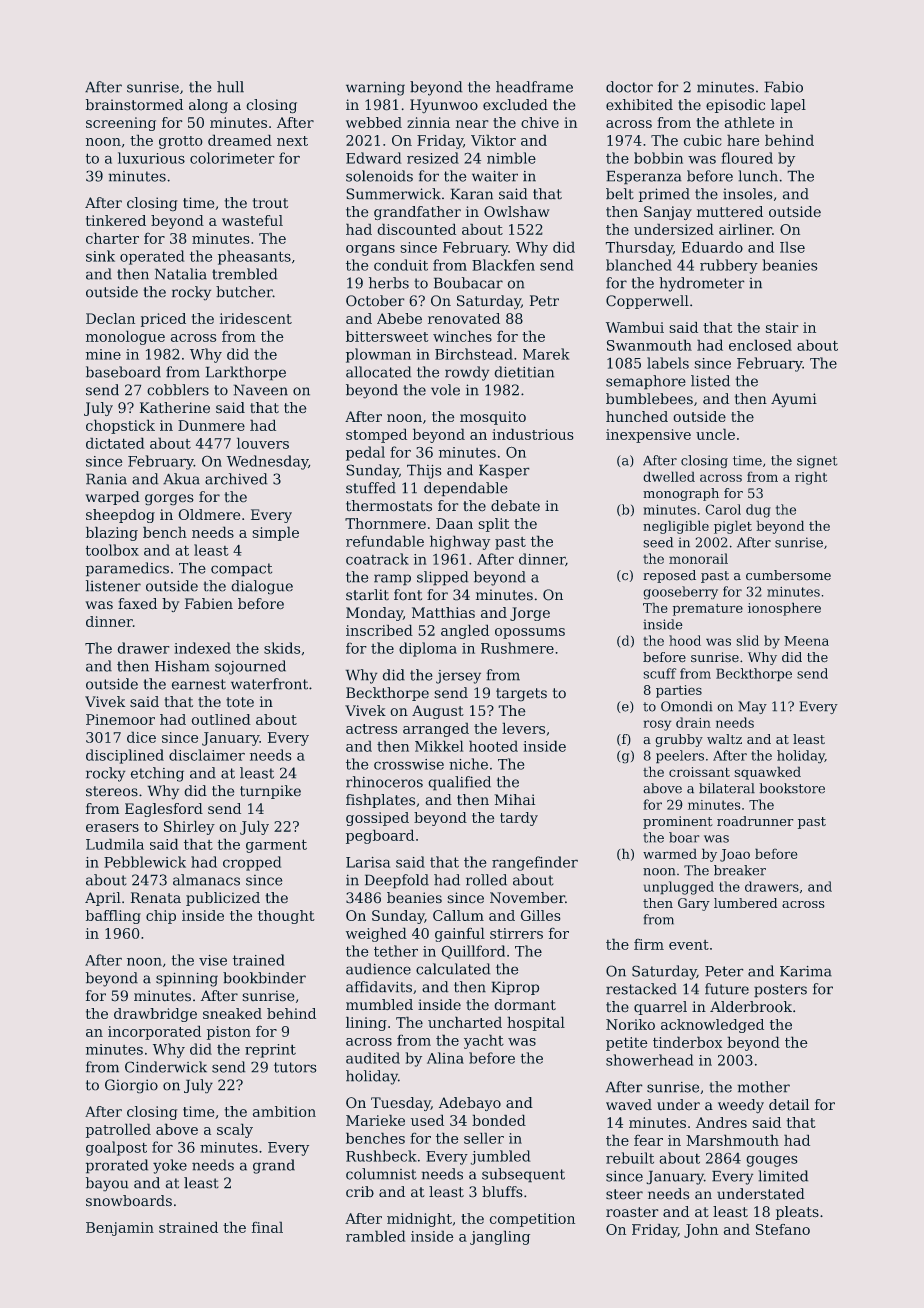 The height and width of the document is (1308, 924). What do you see at coordinates (515, 799) in the document?
I see `Mihai` at bounding box center [515, 799].
